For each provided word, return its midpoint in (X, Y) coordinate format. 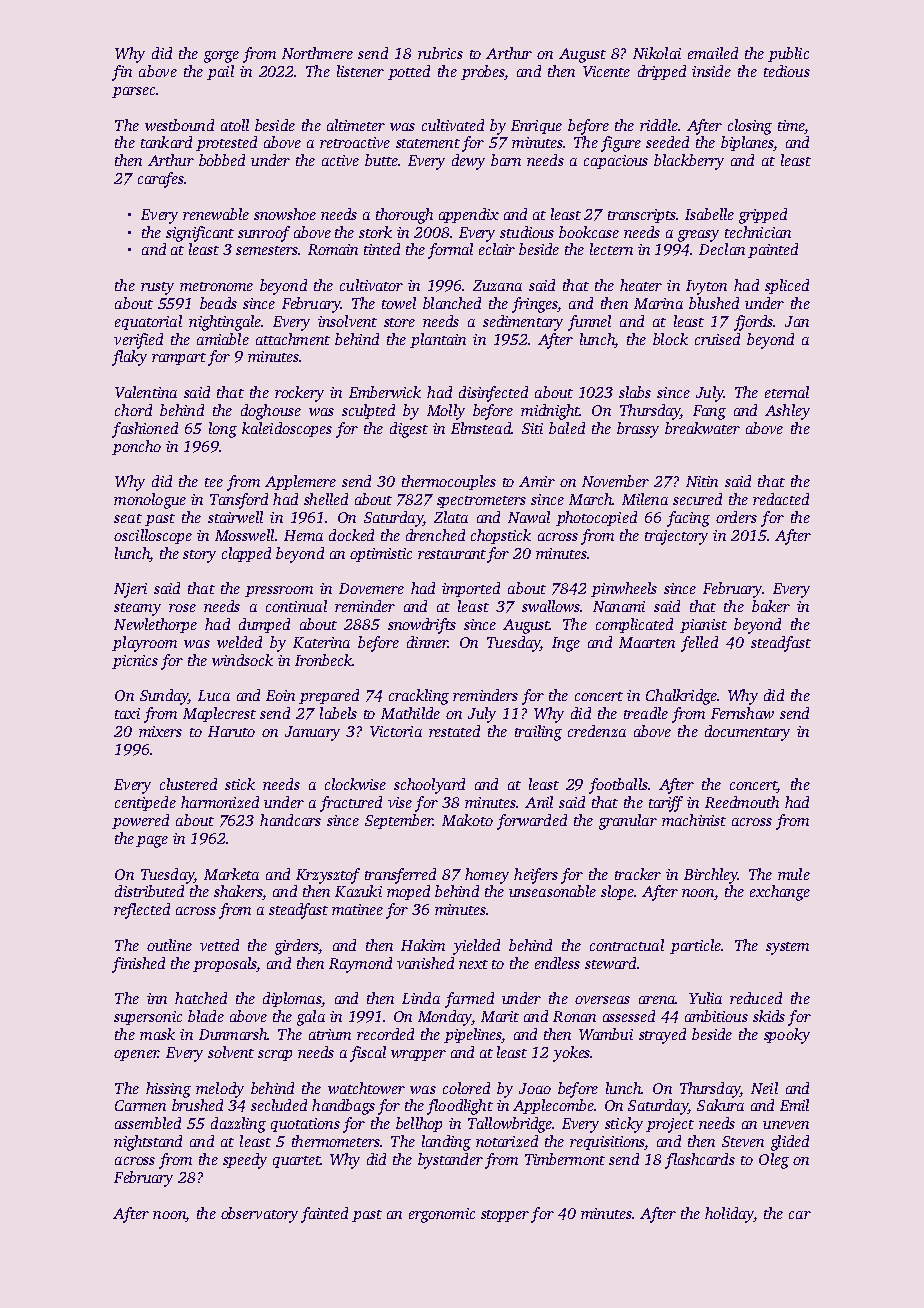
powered (140, 821)
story (199, 556)
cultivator (371, 285)
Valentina (146, 392)
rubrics (440, 53)
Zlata (451, 517)
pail (220, 72)
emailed (713, 53)
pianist (703, 626)
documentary (747, 733)
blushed (714, 303)
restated (454, 731)
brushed (197, 1105)
